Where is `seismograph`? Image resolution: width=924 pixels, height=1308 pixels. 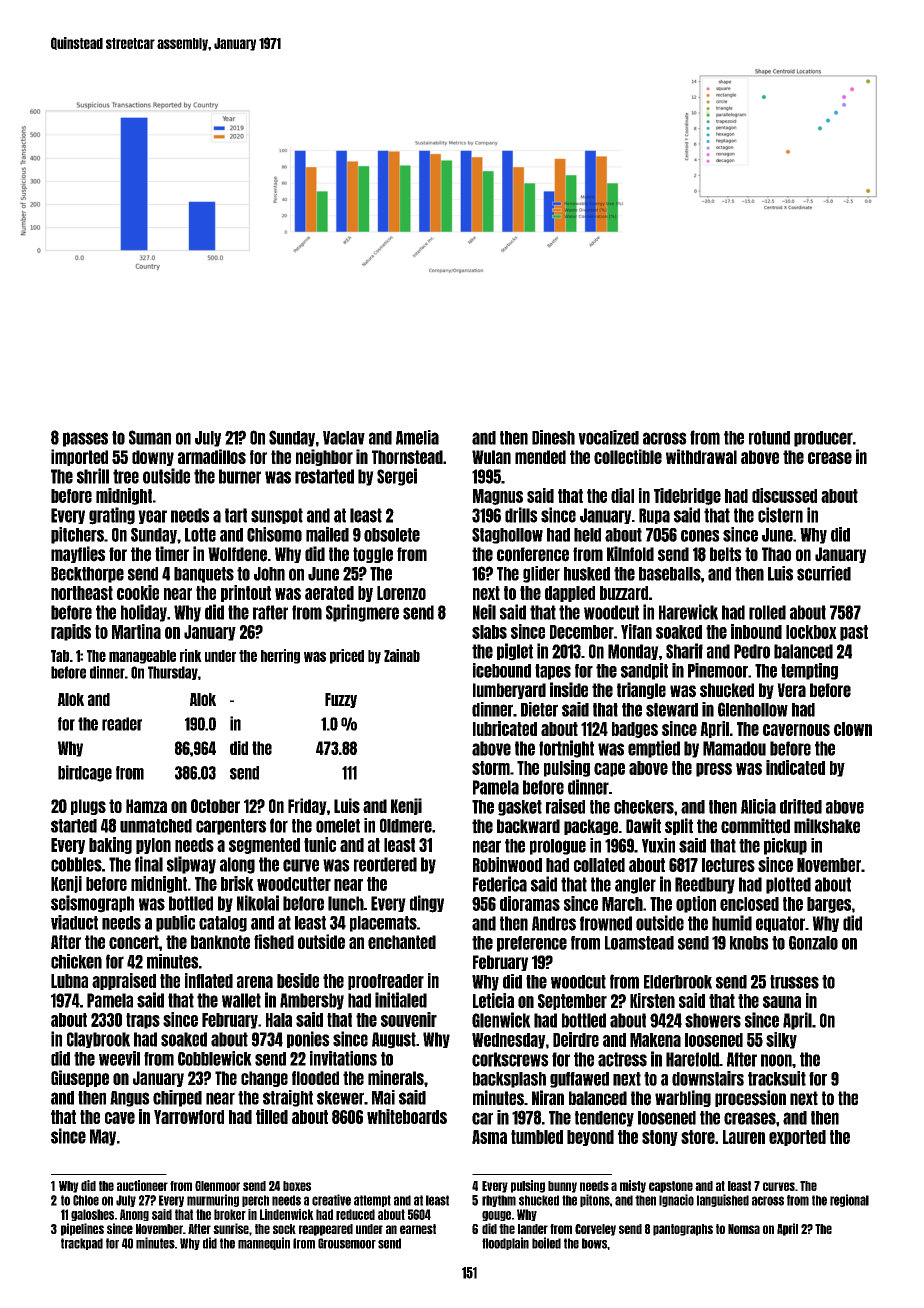 seismograph is located at coordinates (92, 904).
